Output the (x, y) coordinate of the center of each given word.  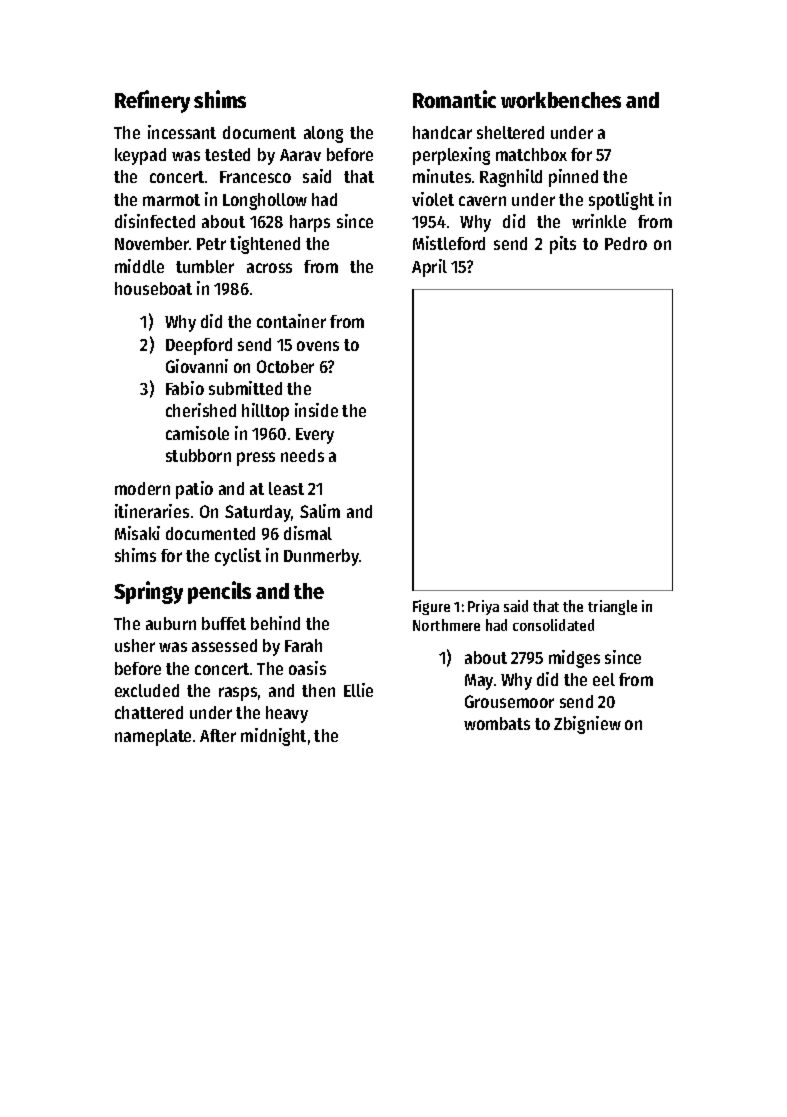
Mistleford (449, 243)
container (291, 321)
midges (574, 659)
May (479, 682)
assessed (224, 645)
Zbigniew (587, 725)
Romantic (454, 99)
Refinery (152, 101)
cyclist (238, 557)
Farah (303, 645)
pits (563, 245)
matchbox (531, 154)
